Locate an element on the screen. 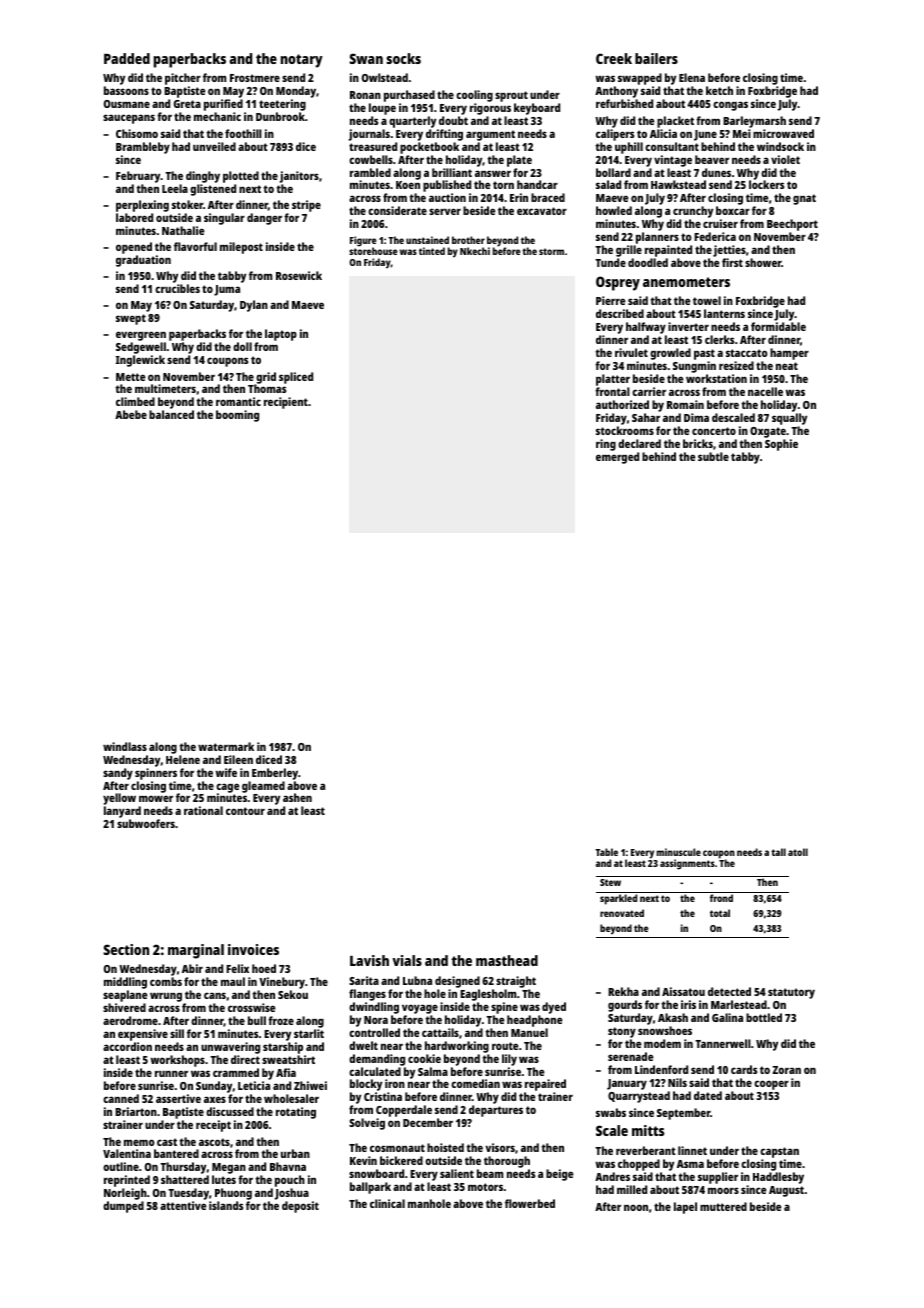 Image resolution: width=924 pixels, height=1308 pixels. minuscule is located at coordinates (679, 852).
